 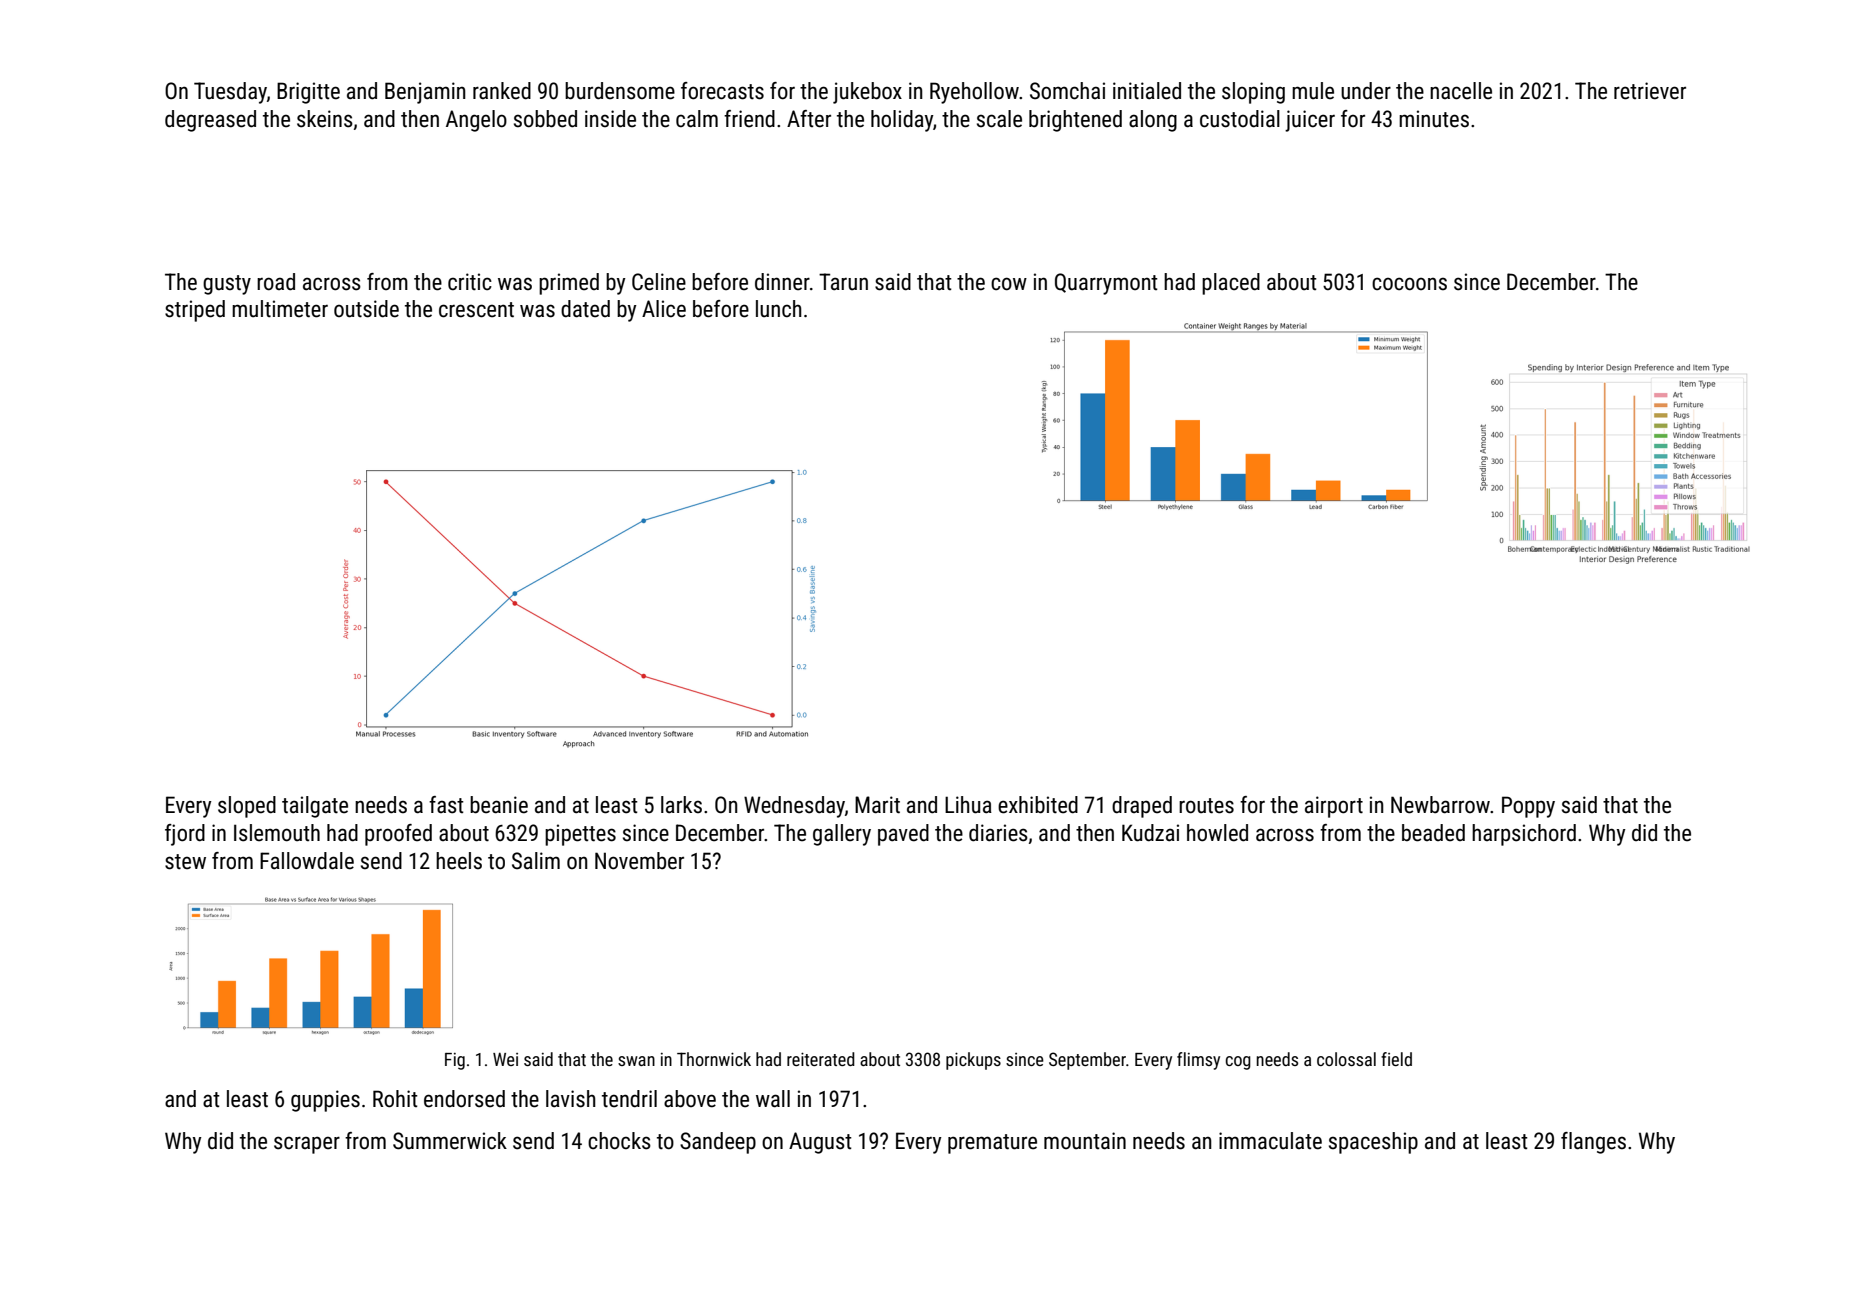 I want to click on tailgate, so click(x=315, y=807).
